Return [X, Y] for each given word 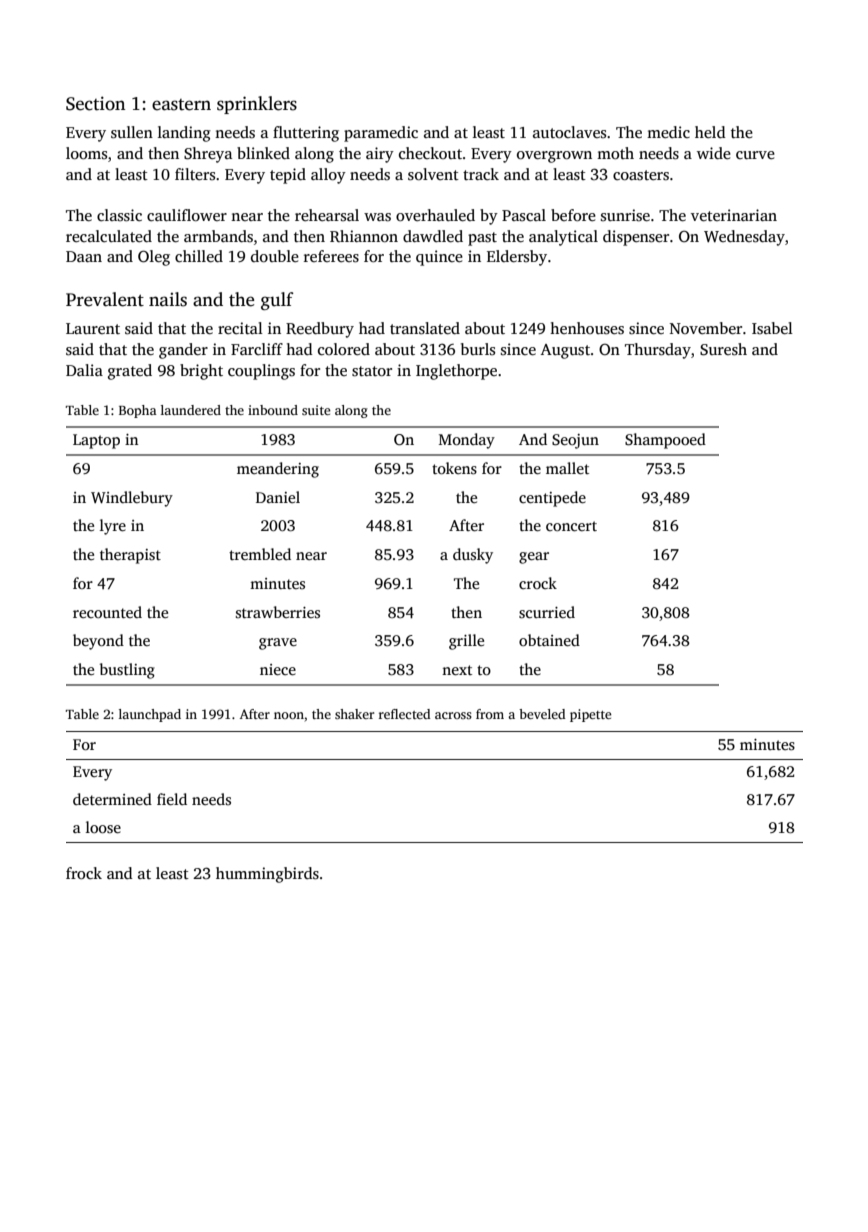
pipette [591, 715]
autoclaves [569, 132]
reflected [405, 714]
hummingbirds [267, 875]
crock [538, 583]
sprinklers [257, 105]
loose [103, 827]
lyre [113, 527]
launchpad [150, 715]
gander [183, 351]
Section [95, 103]
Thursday [658, 351]
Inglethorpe [456, 372]
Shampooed [665, 441]
